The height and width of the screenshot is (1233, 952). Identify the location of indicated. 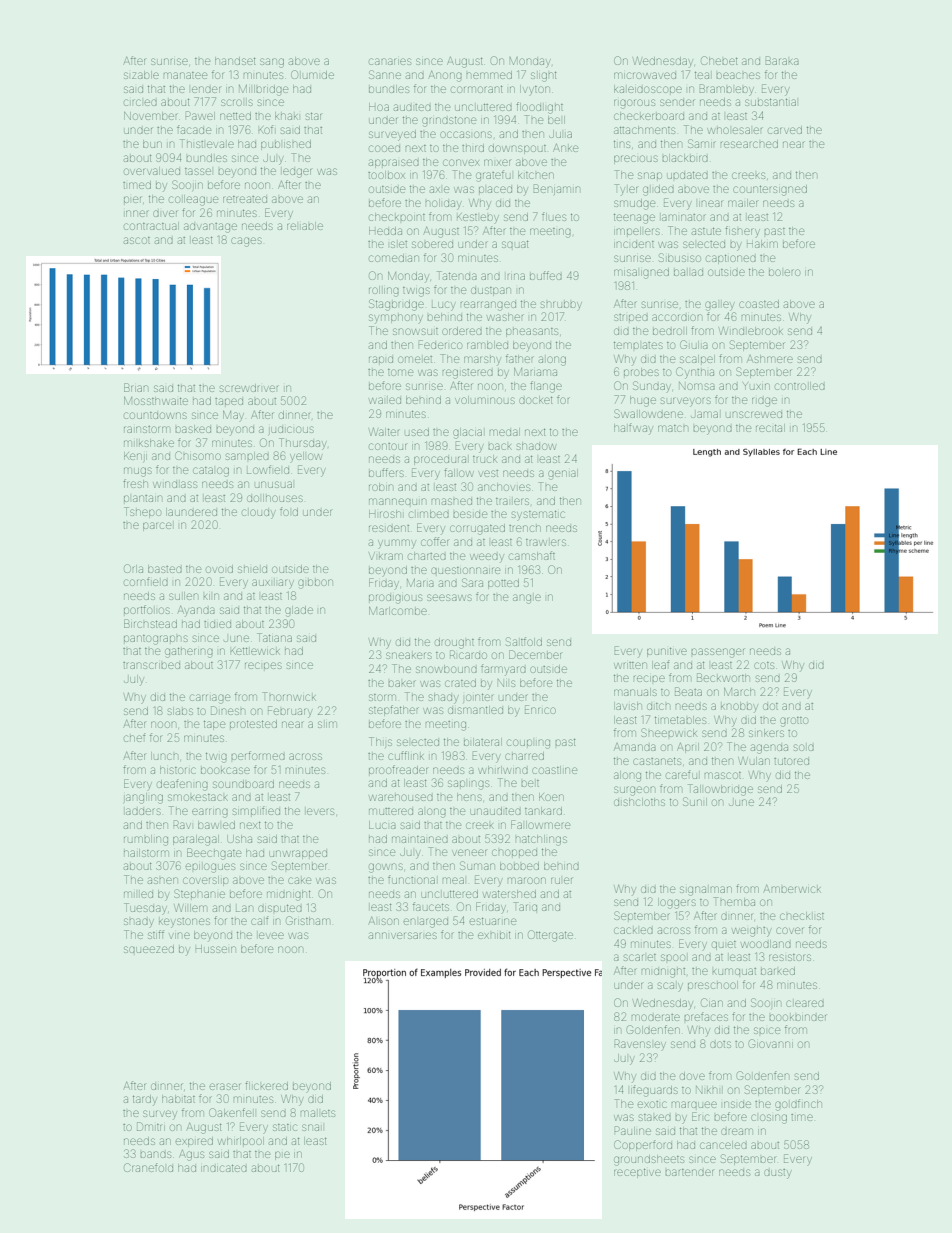
(224, 1168).
